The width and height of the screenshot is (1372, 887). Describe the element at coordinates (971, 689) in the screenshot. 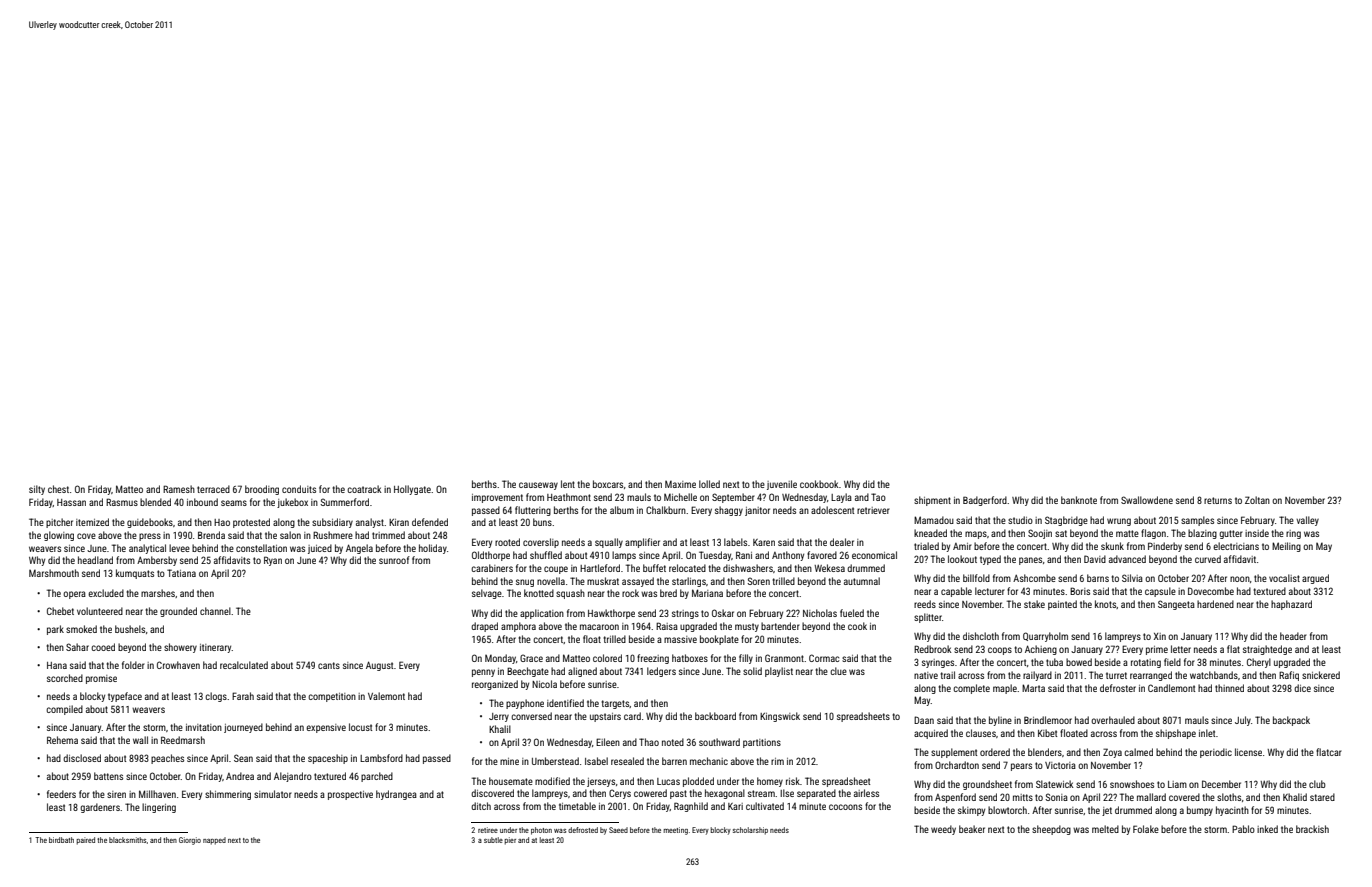

I see `complete` at that location.
